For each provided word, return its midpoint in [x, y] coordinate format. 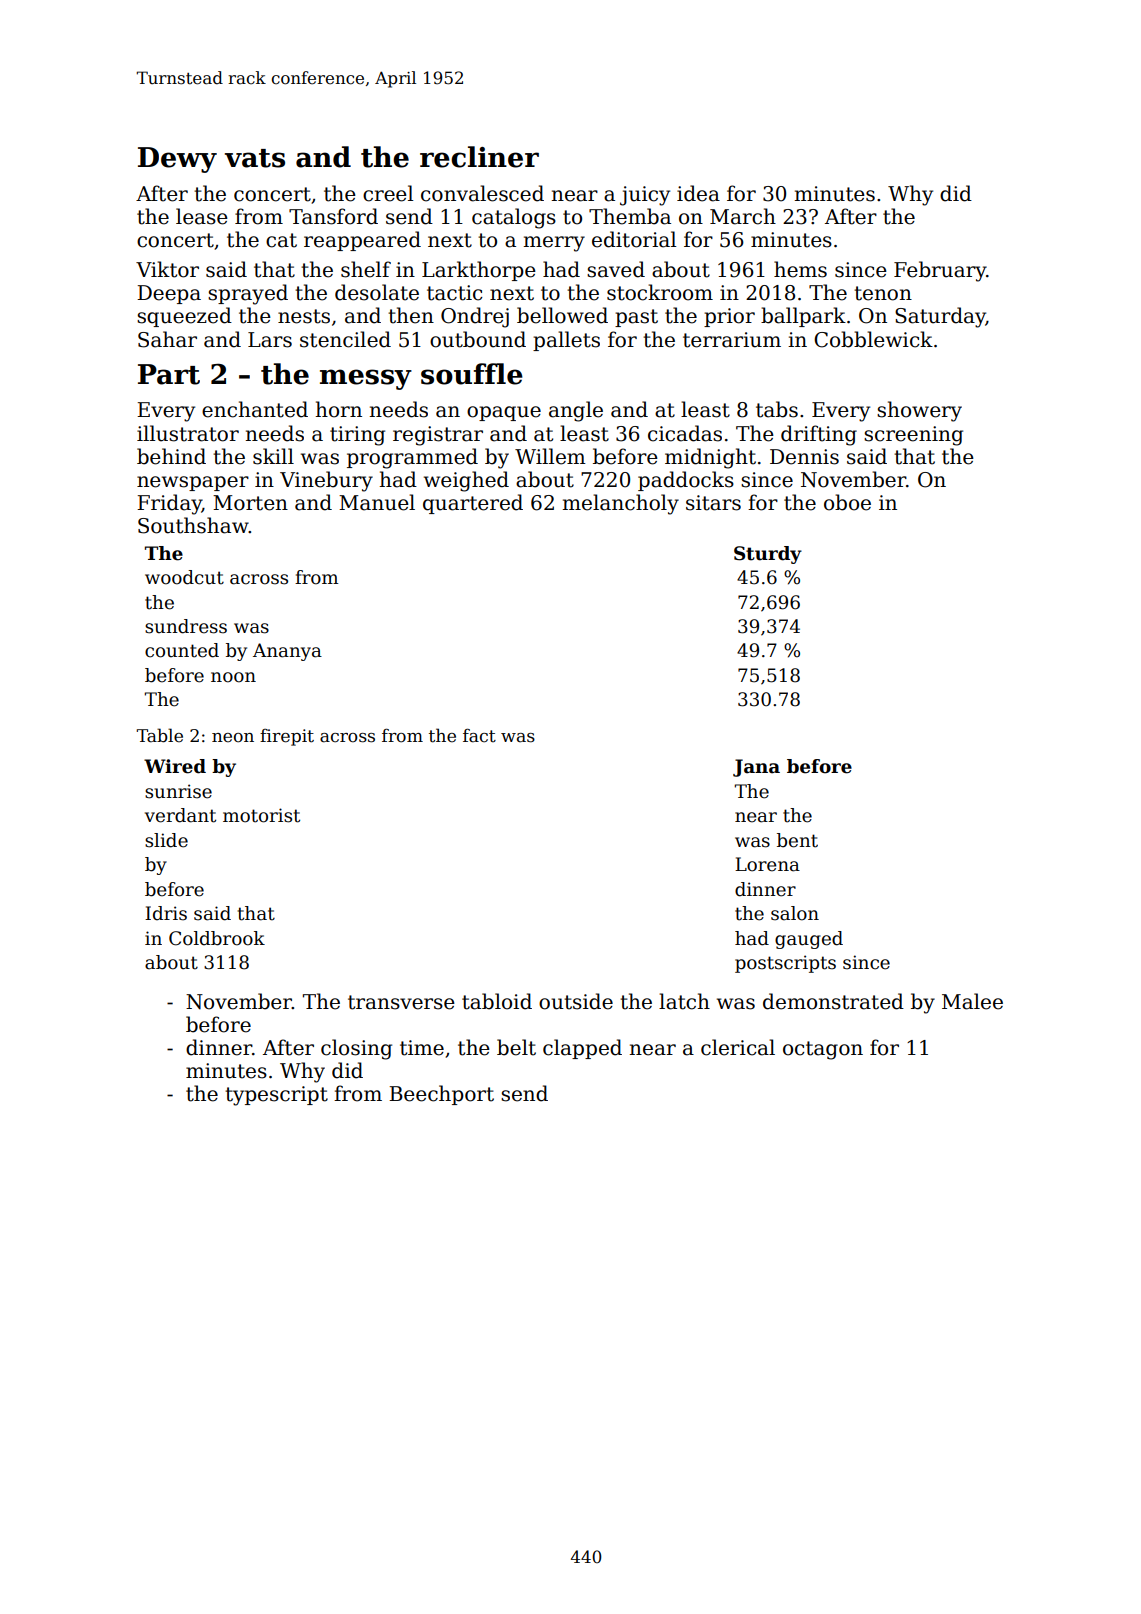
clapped [582, 1049]
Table [159, 735]
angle [576, 411]
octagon [823, 1050]
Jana [756, 768]
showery [919, 411]
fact [479, 736]
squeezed [184, 317]
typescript [276, 1096]
